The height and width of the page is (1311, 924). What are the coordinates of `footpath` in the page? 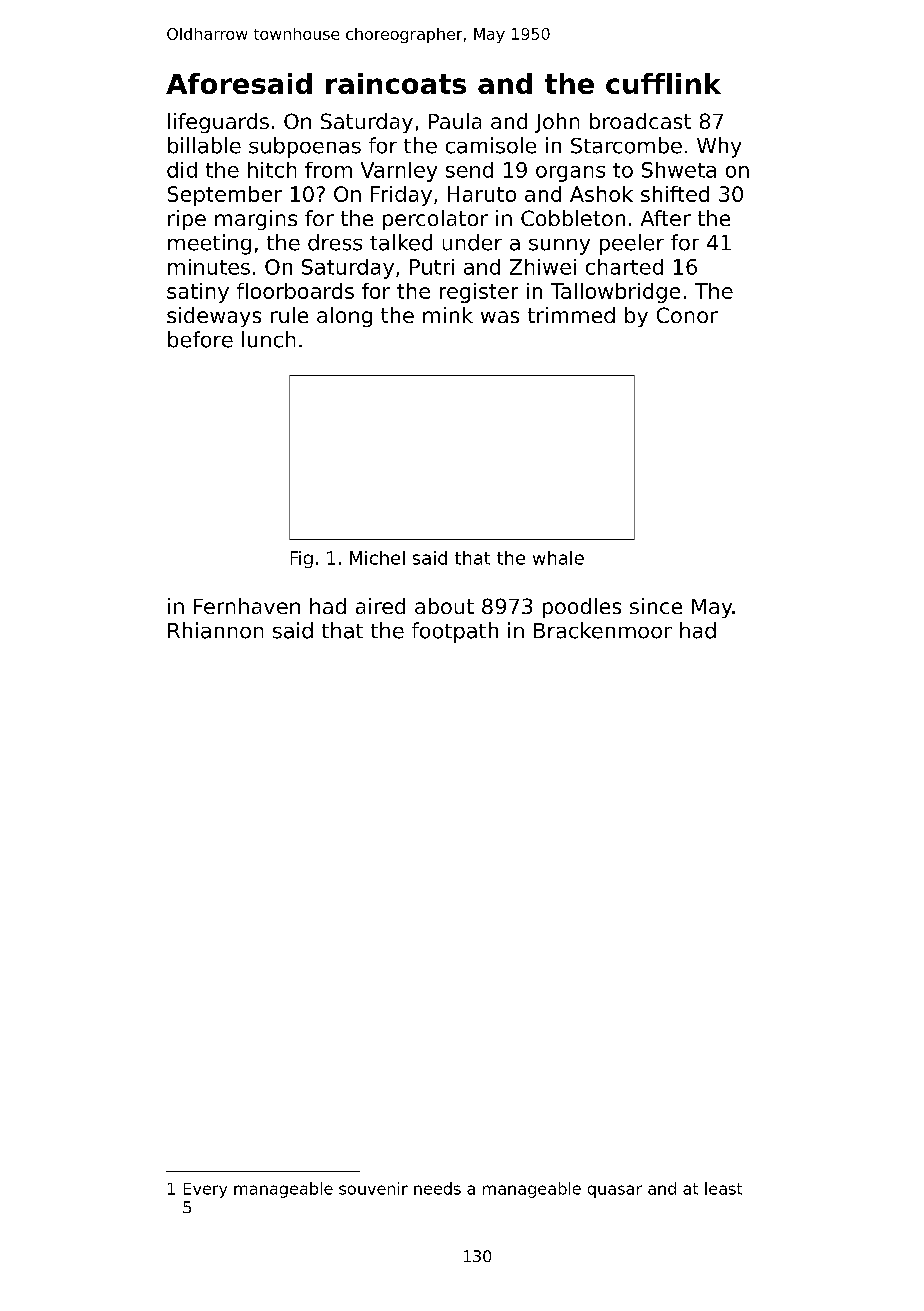 It's located at (455, 632).
